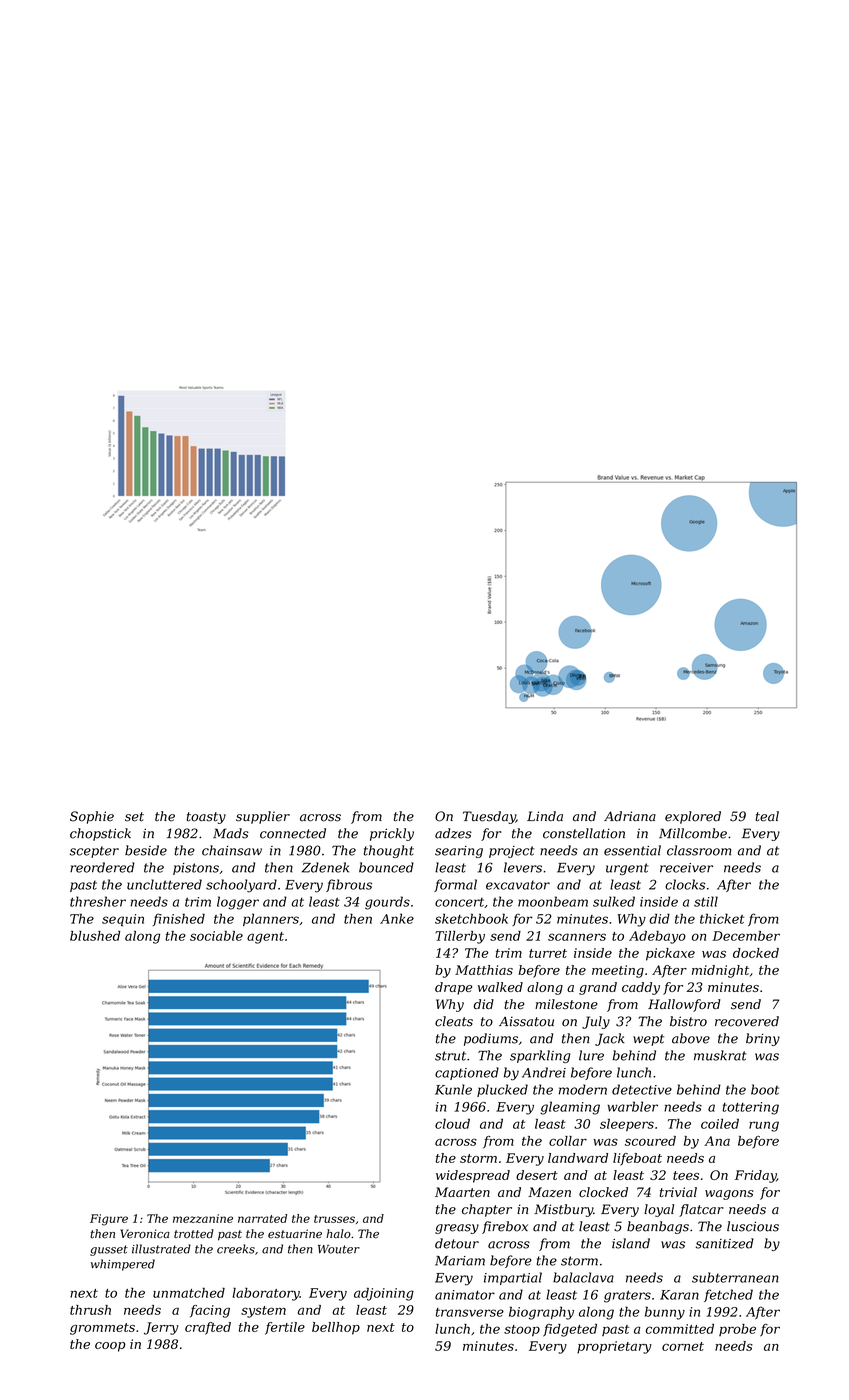 The height and width of the page is (1400, 849). What do you see at coordinates (454, 1021) in the page?
I see `cleats` at bounding box center [454, 1021].
